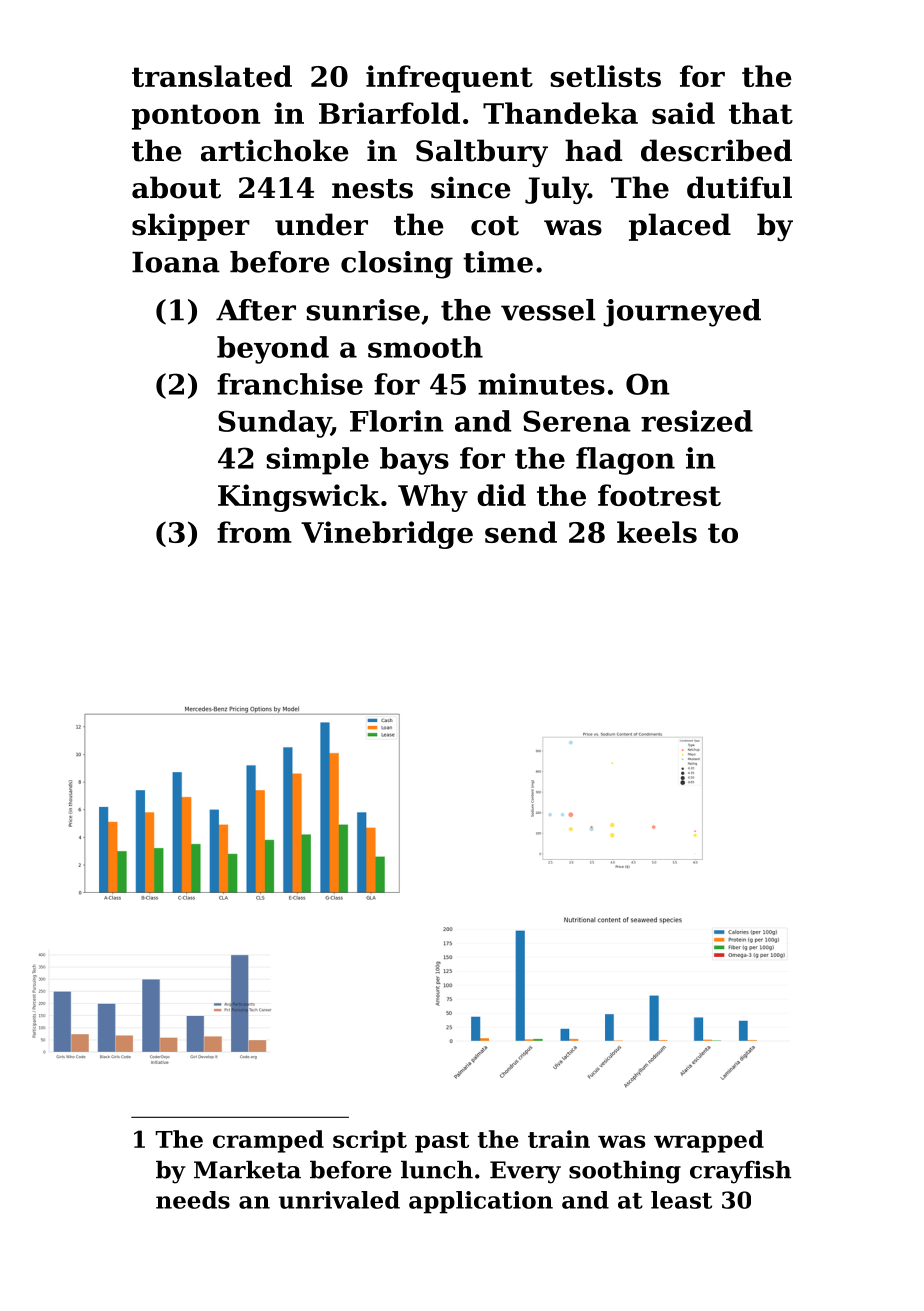 Image resolution: width=924 pixels, height=1311 pixels. Describe the element at coordinates (739, 187) in the page. I see `dutiful` at that location.
